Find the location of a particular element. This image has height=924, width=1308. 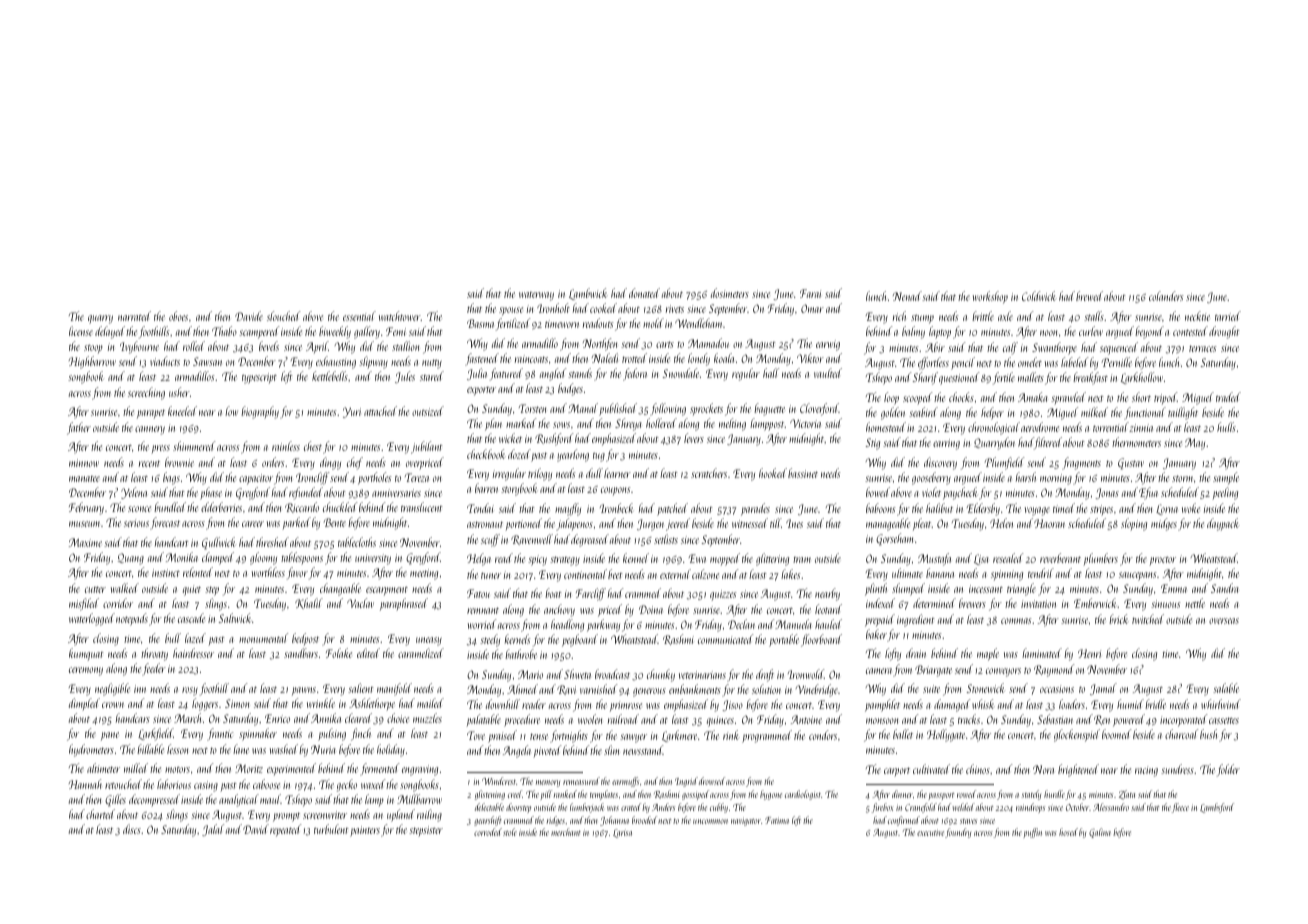

raincoats is located at coordinates (531, 359).
